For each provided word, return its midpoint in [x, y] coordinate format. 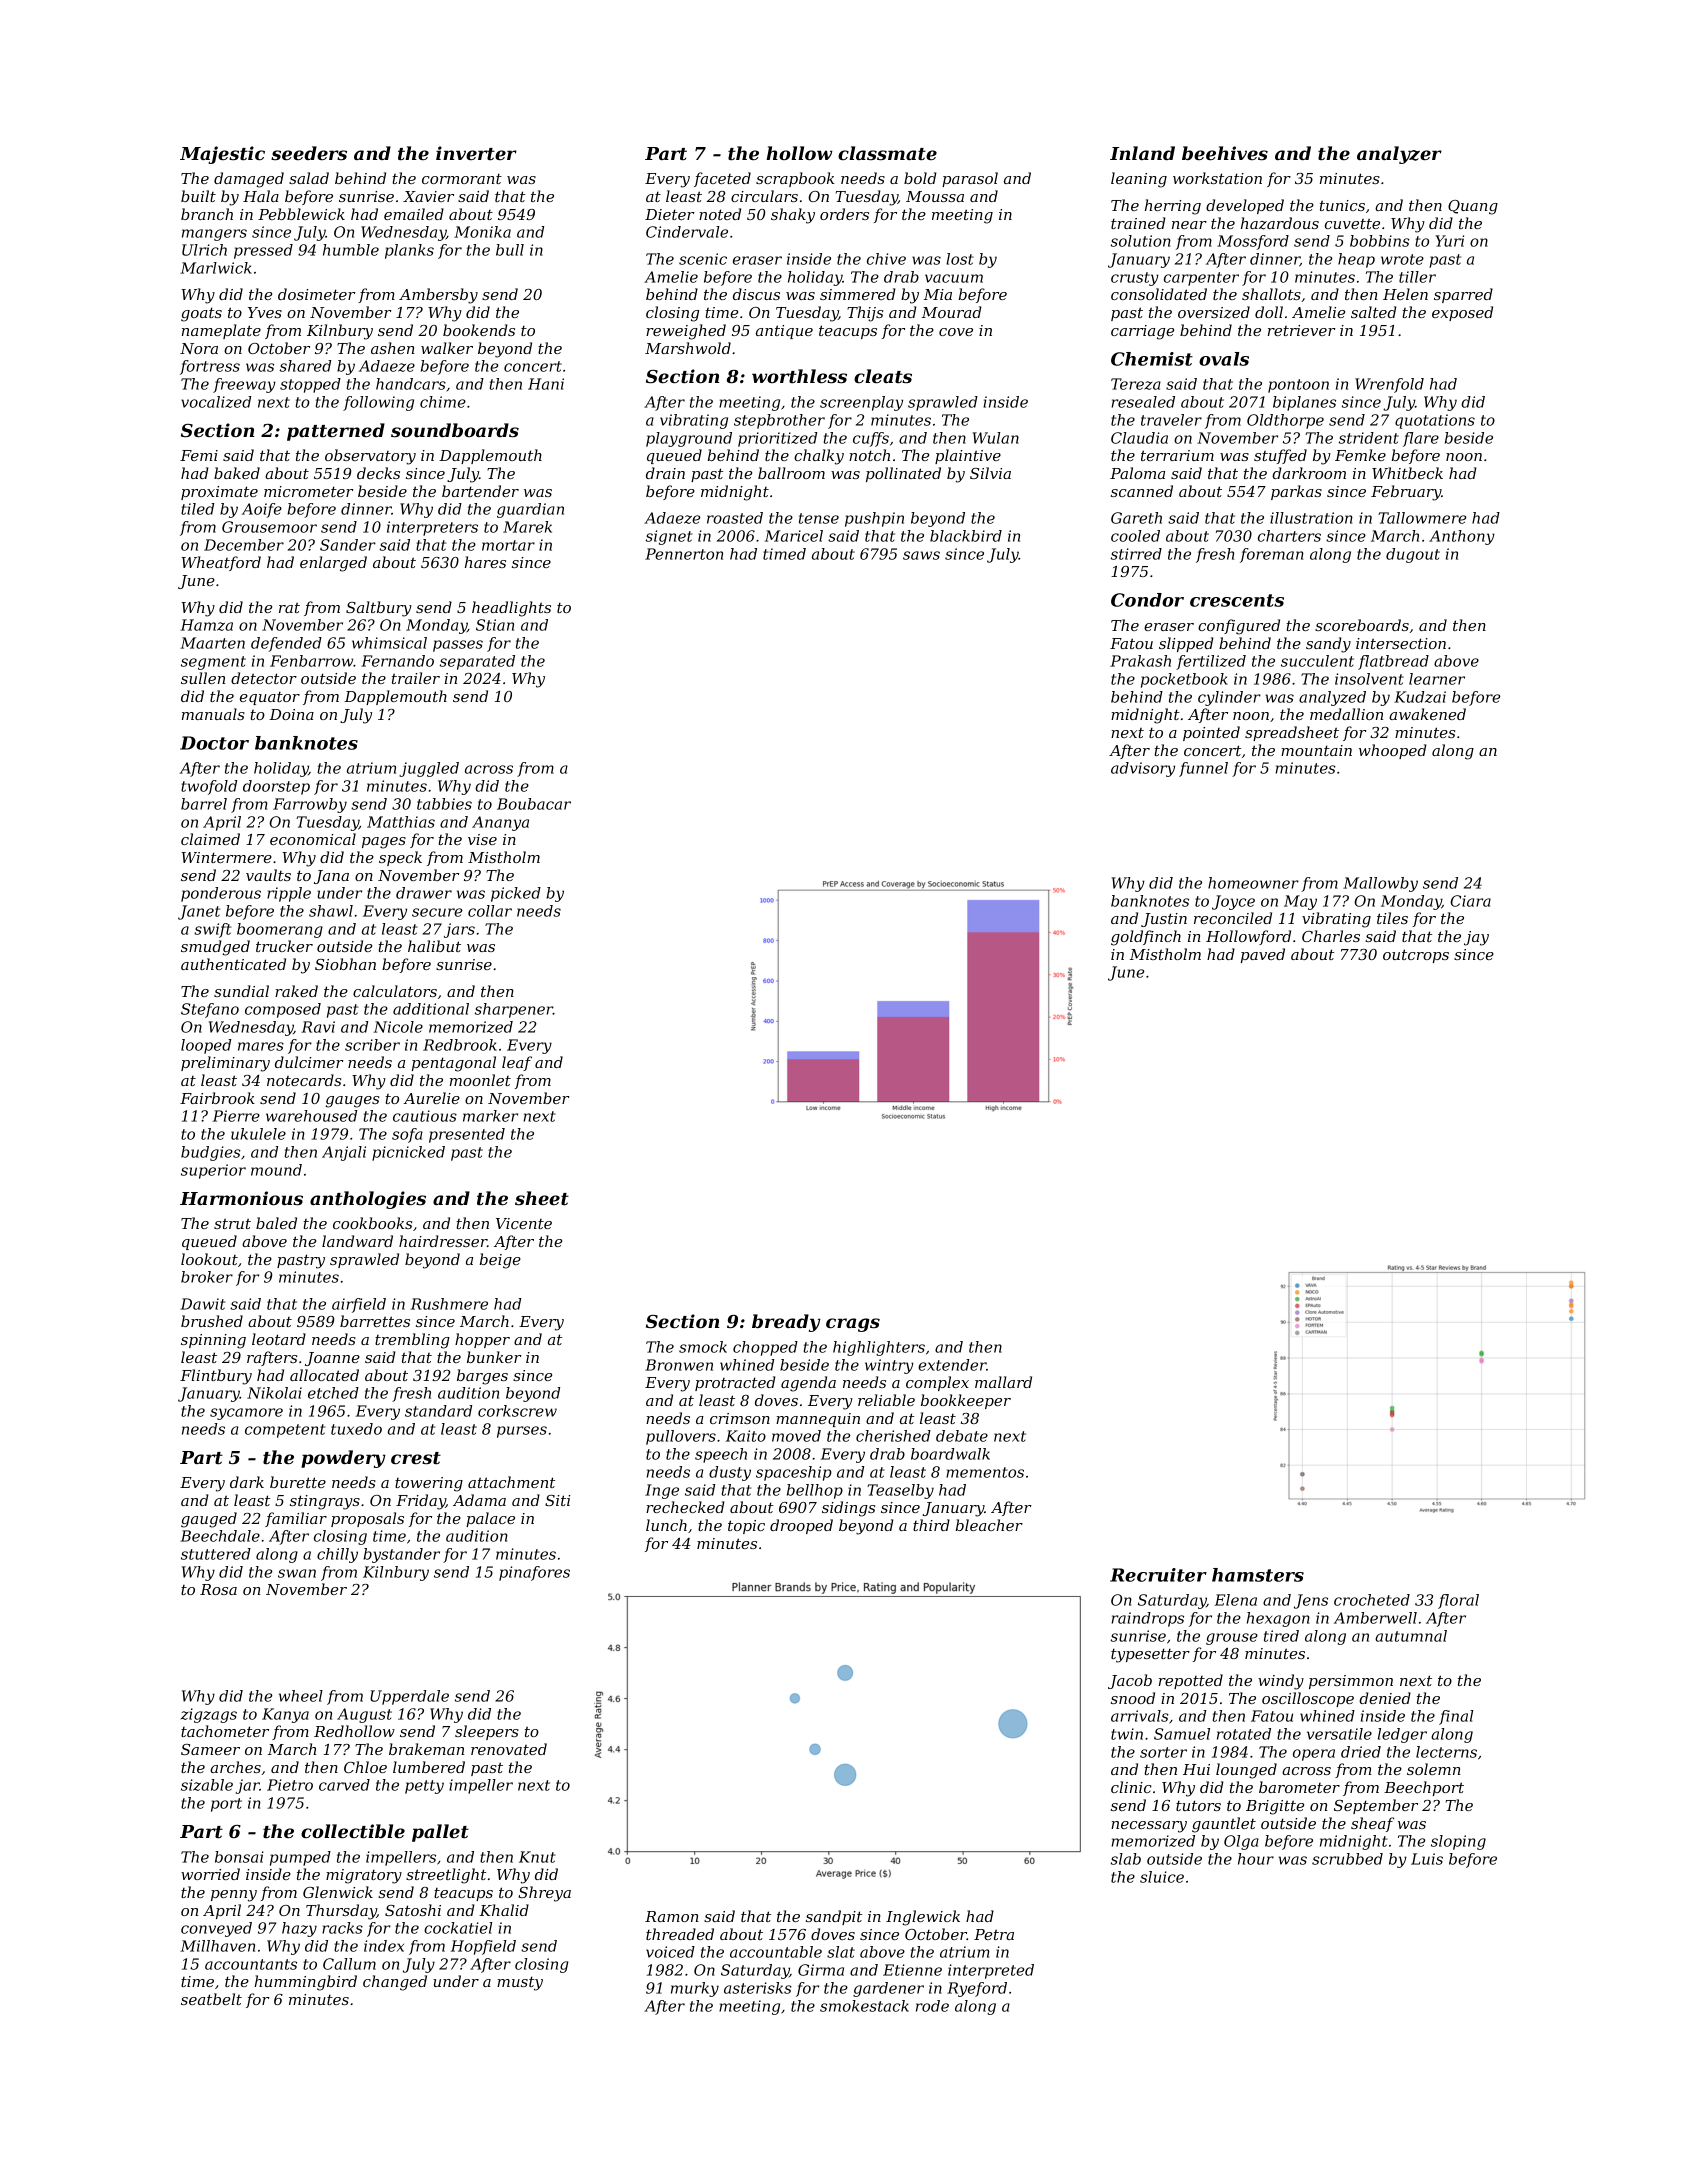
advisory [1143, 769]
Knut [537, 1857]
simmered [858, 294]
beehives [1225, 153]
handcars [411, 384]
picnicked [408, 1153]
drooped [801, 1526]
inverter [476, 153]
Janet [199, 912]
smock [703, 1347]
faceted [722, 179]
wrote [1402, 259]
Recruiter [1158, 1575]
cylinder [1229, 698]
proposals [367, 1519]
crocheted [1372, 1600]
